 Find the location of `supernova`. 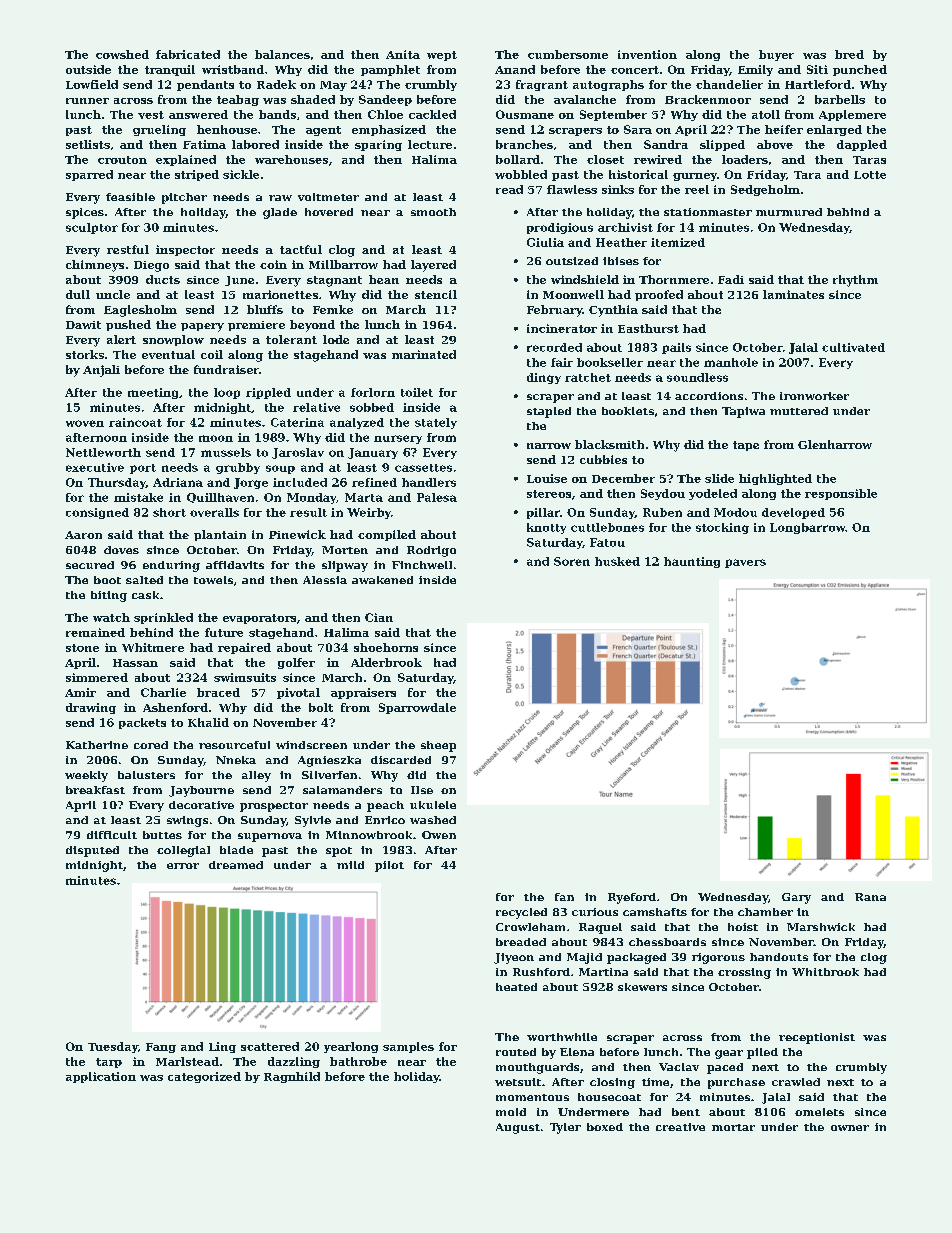

supernova is located at coordinates (270, 837).
